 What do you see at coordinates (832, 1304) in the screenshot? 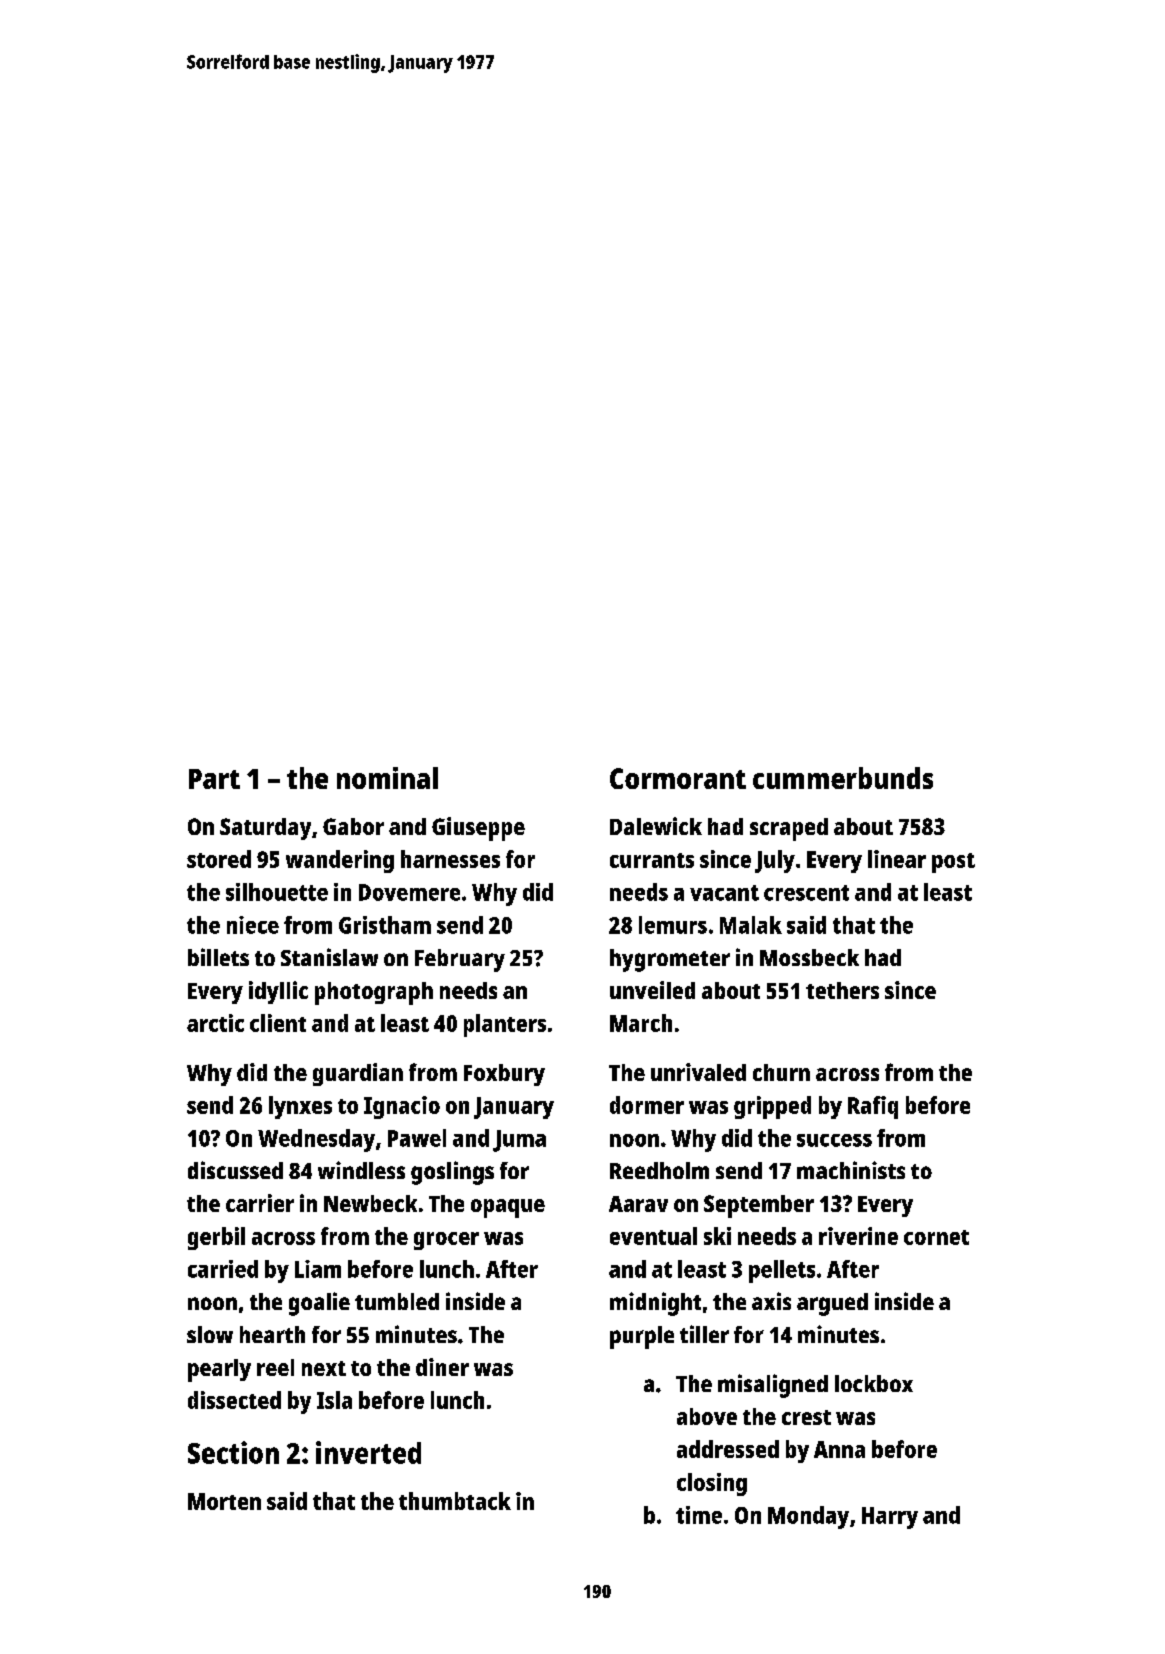
I see `argued` at bounding box center [832, 1304].
